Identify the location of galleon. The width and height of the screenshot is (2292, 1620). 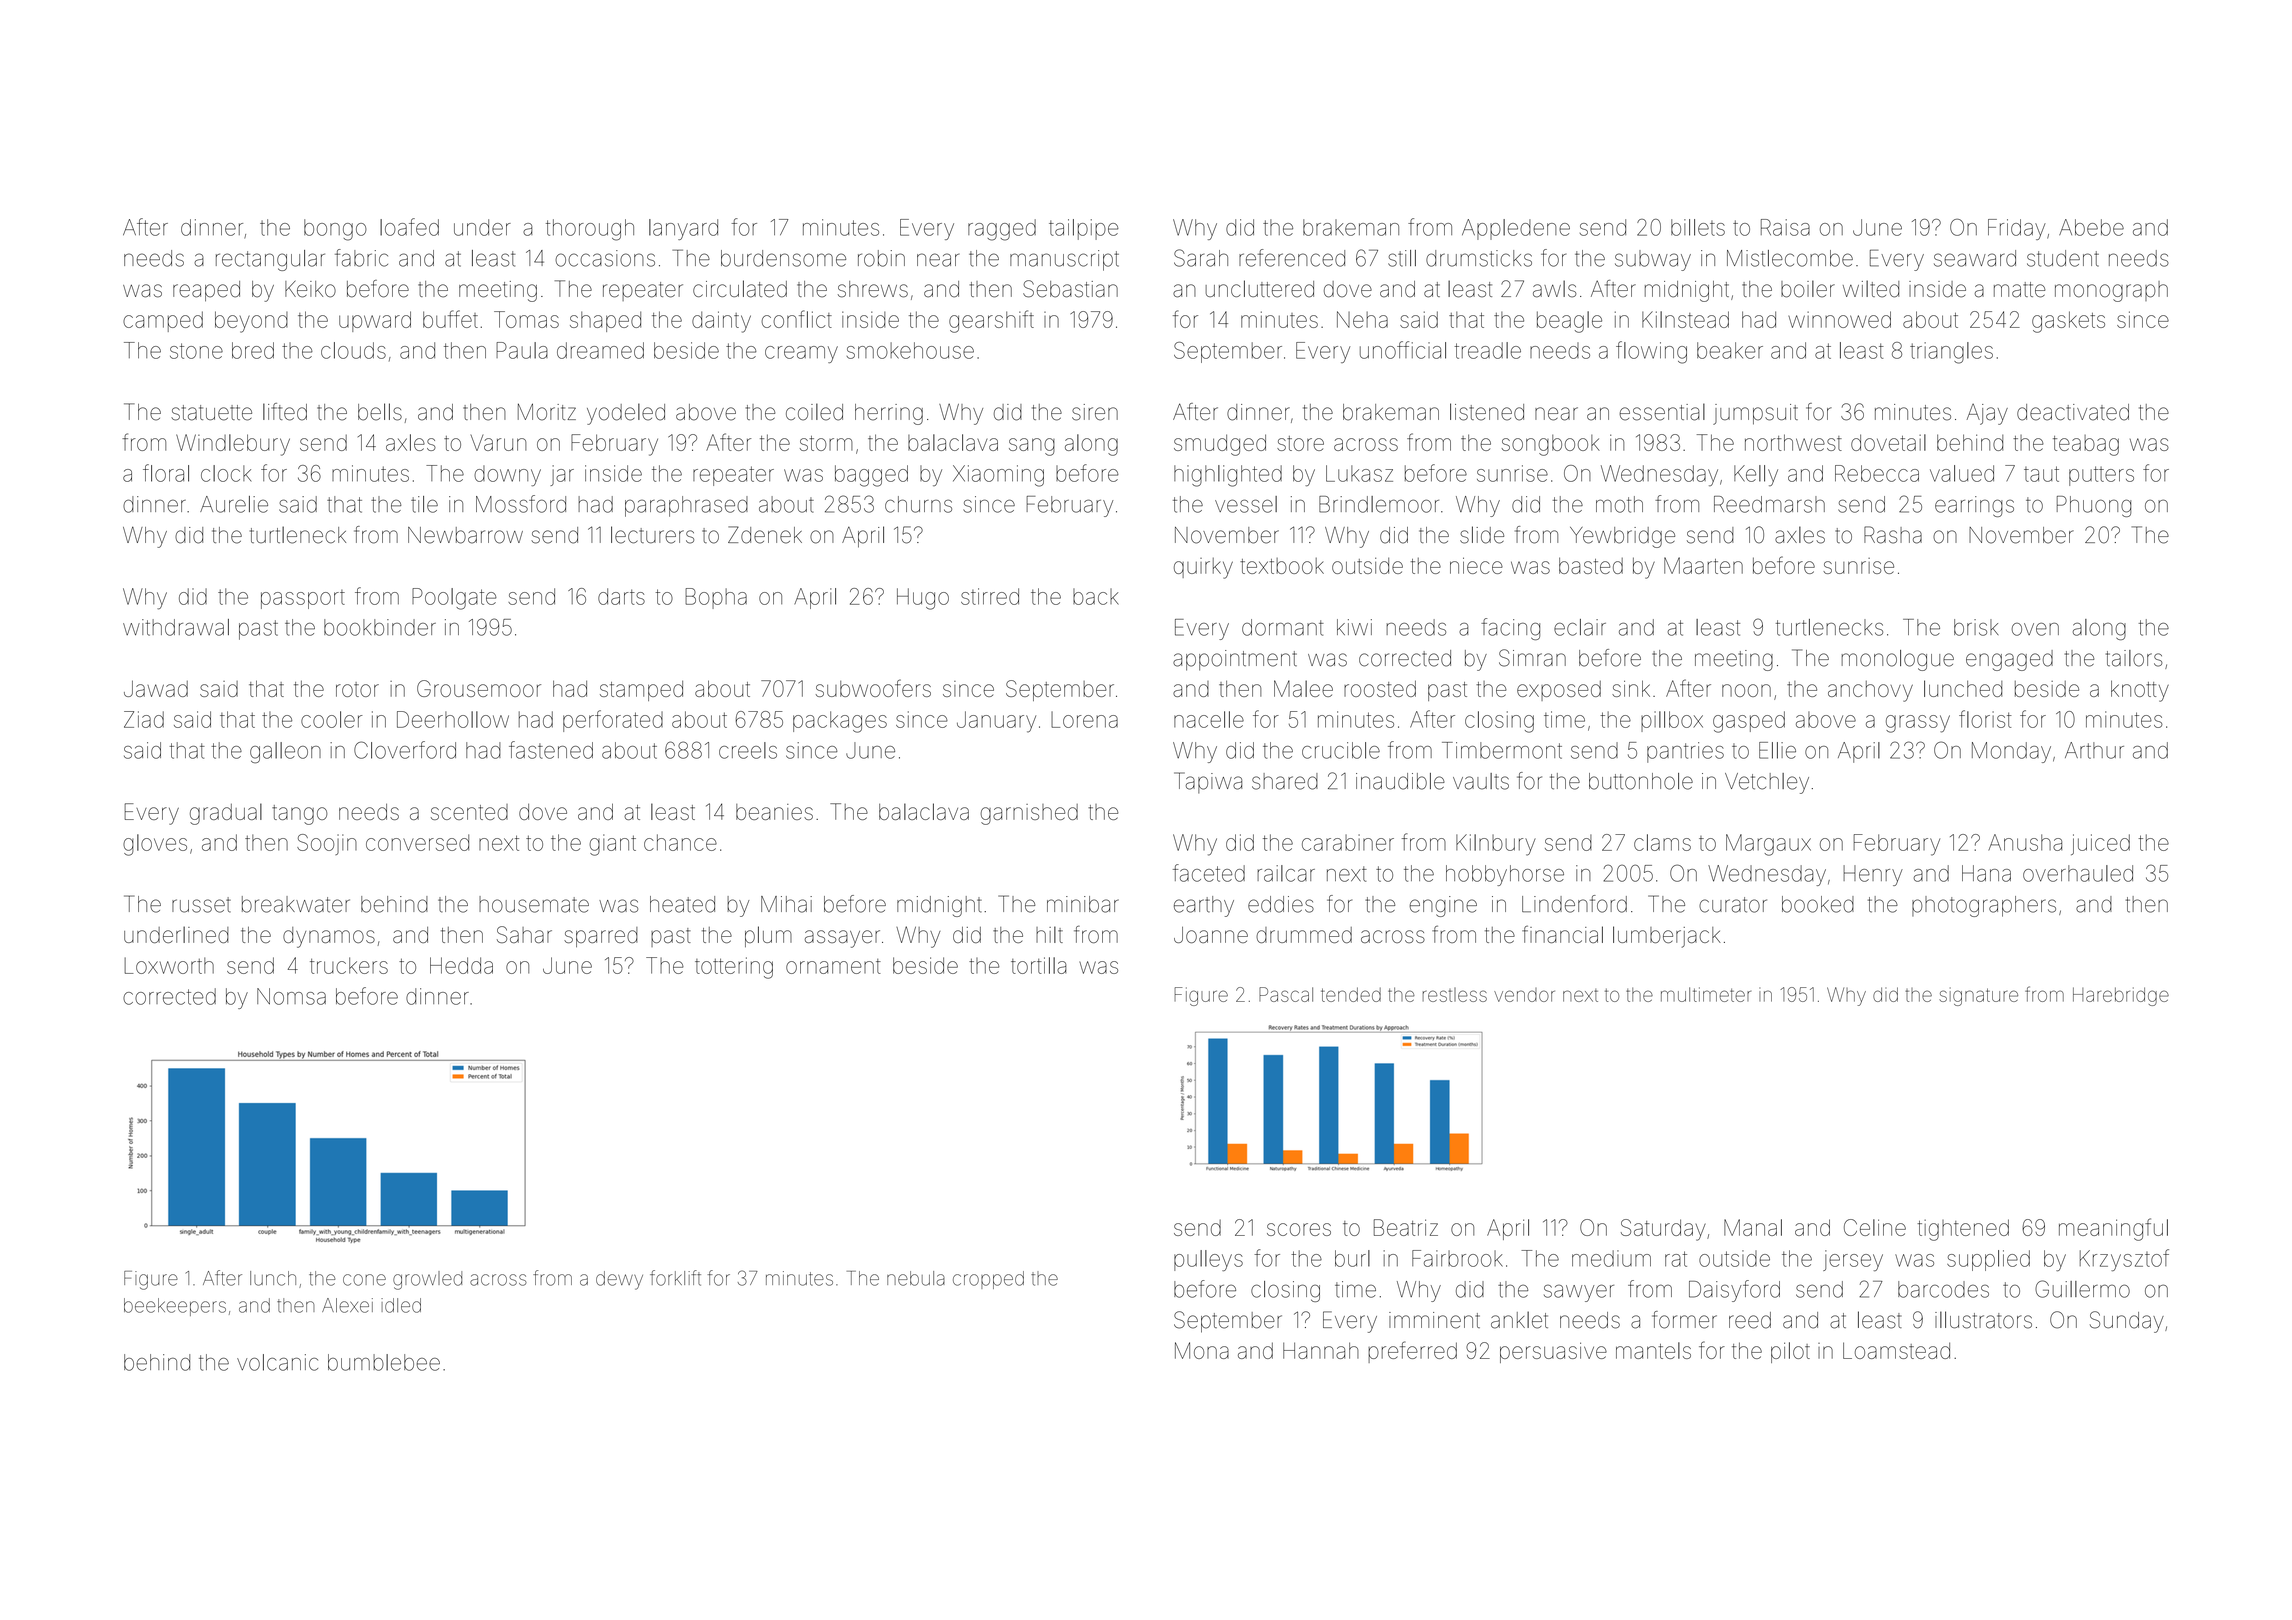
(285, 753).
